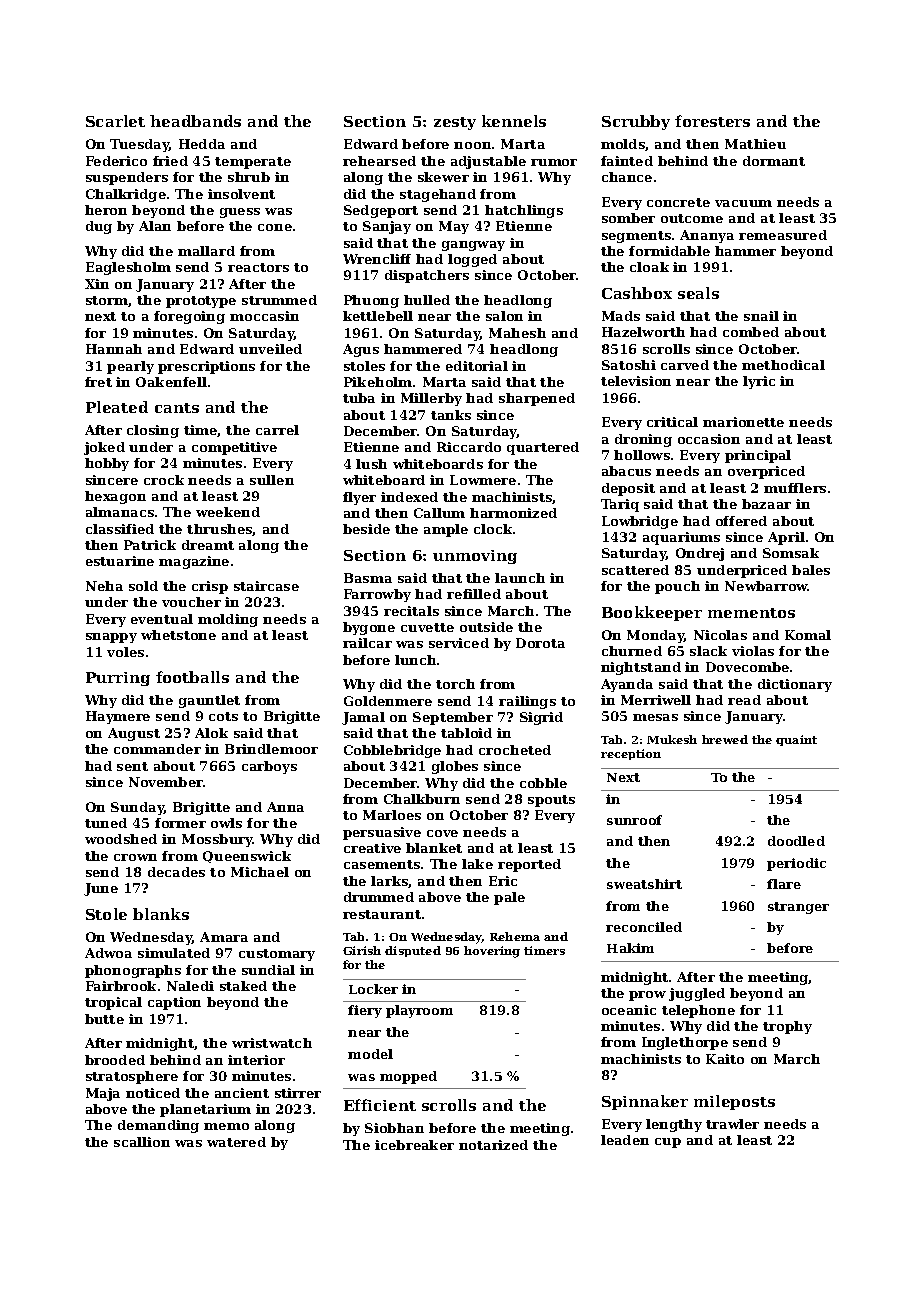  I want to click on doodled, so click(796, 841).
